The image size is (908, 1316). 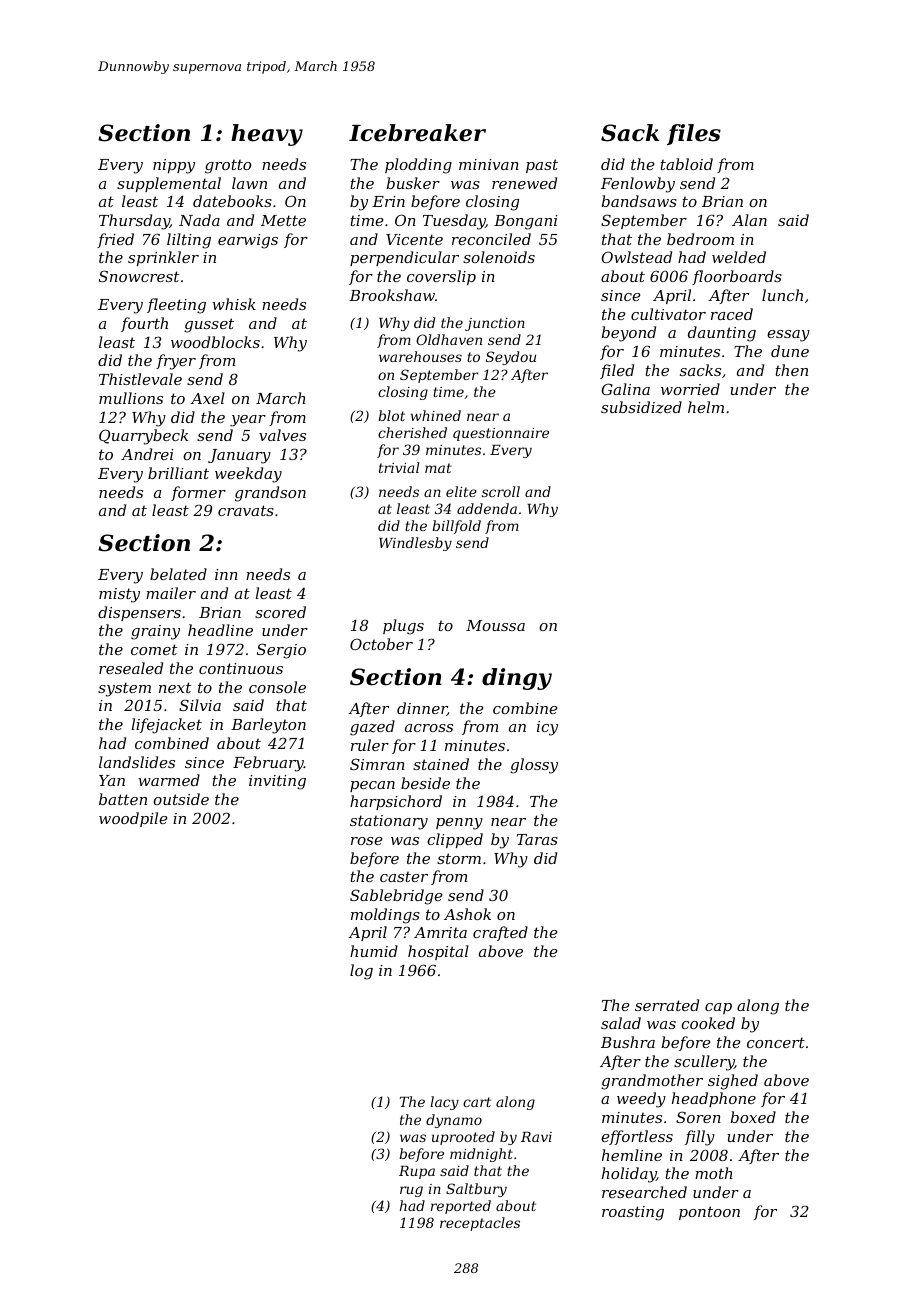 I want to click on tabloid, so click(x=686, y=164).
